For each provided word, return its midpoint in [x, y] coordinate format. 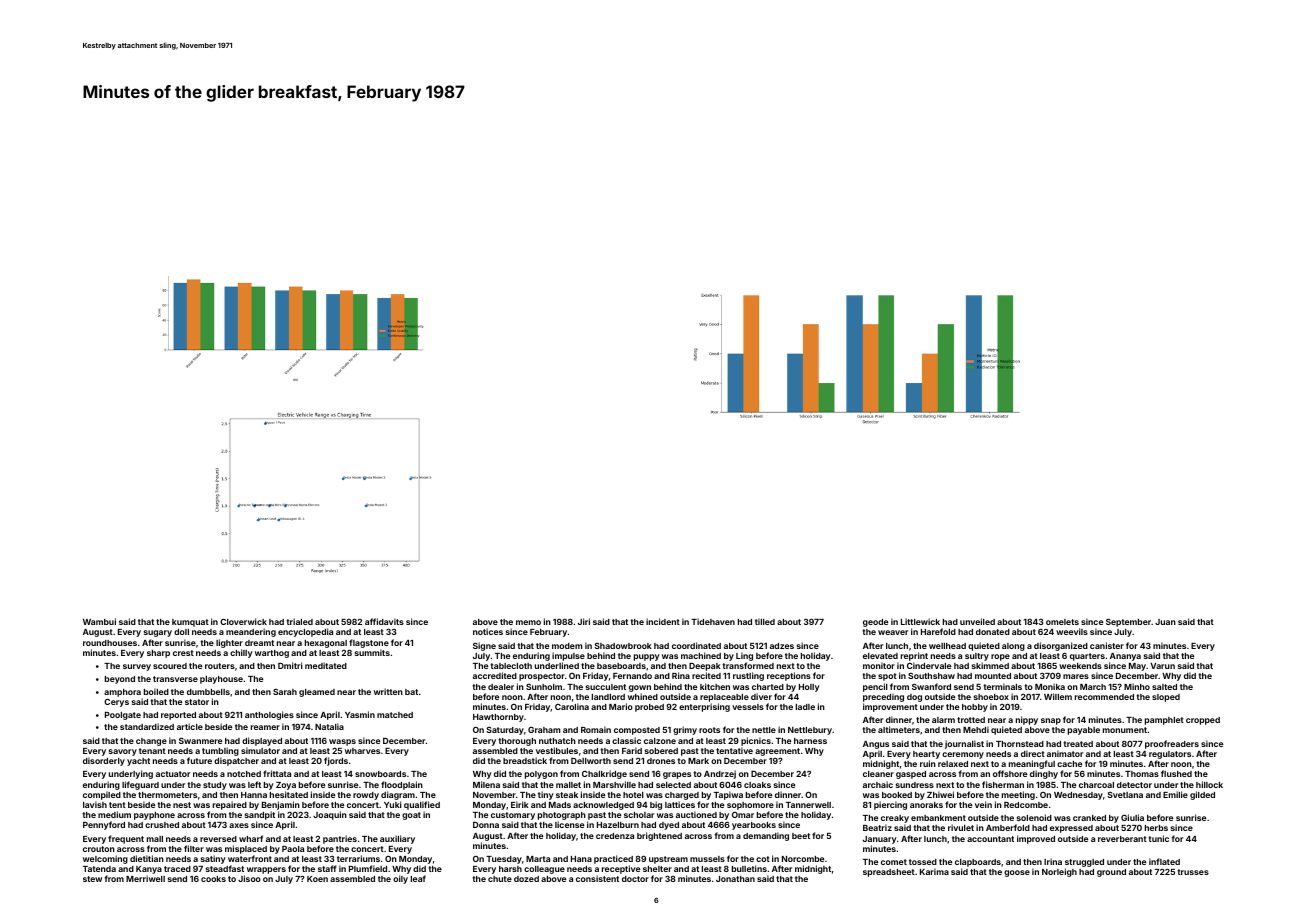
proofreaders [1172, 744]
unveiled [977, 621]
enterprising [704, 707]
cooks [213, 879]
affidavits [384, 621]
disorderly [104, 761]
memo [528, 622]
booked [897, 795]
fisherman [1003, 784]
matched [395, 715]
